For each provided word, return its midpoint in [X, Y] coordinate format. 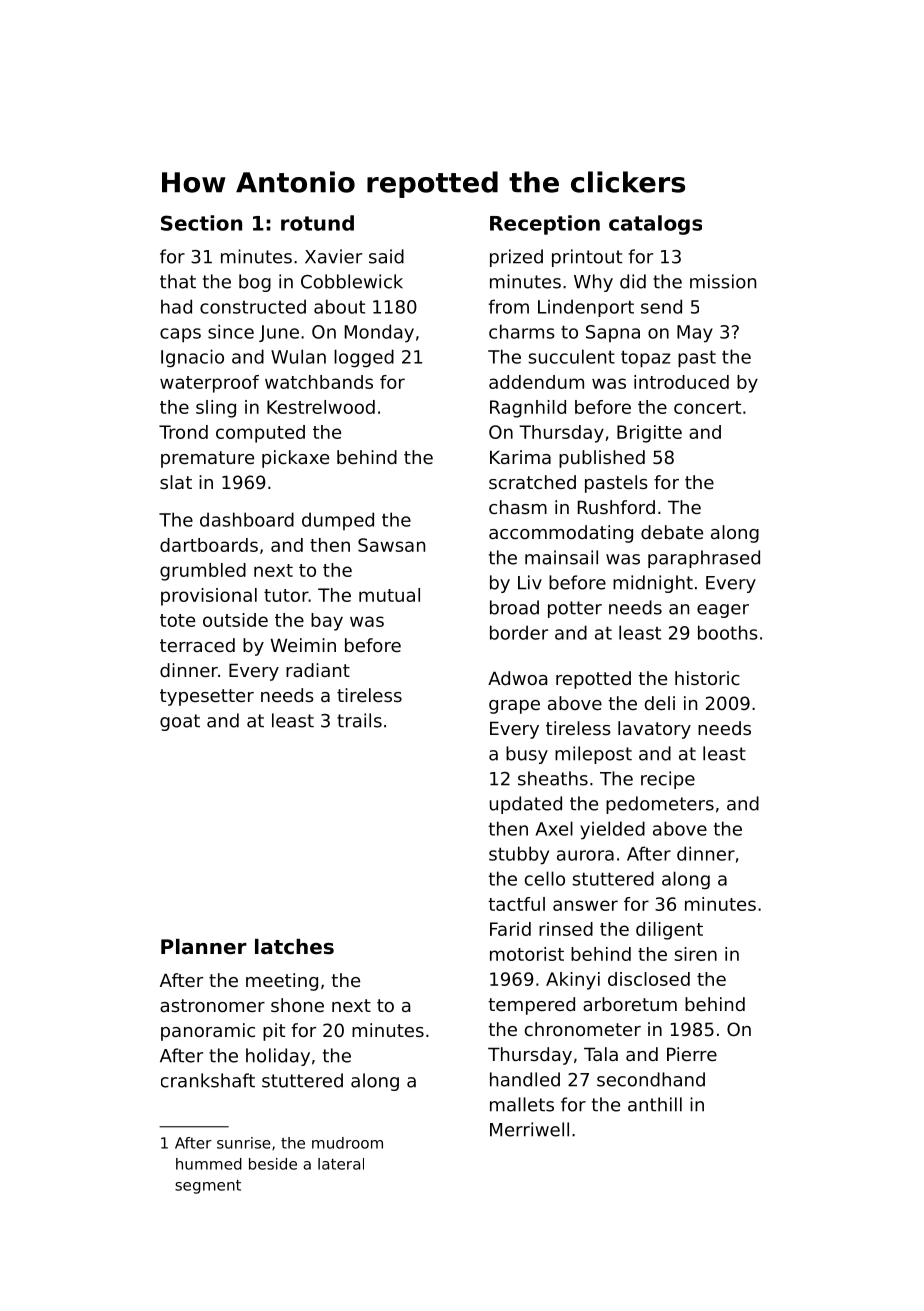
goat [180, 722]
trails [359, 720]
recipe [668, 780]
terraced [197, 645]
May [695, 334]
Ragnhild [528, 409]
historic [707, 678]
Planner [204, 946]
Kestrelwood [321, 407]
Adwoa [517, 678]
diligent [669, 931]
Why [593, 283]
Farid [510, 929]
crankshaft [208, 1080]
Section [201, 223]
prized [516, 258]
